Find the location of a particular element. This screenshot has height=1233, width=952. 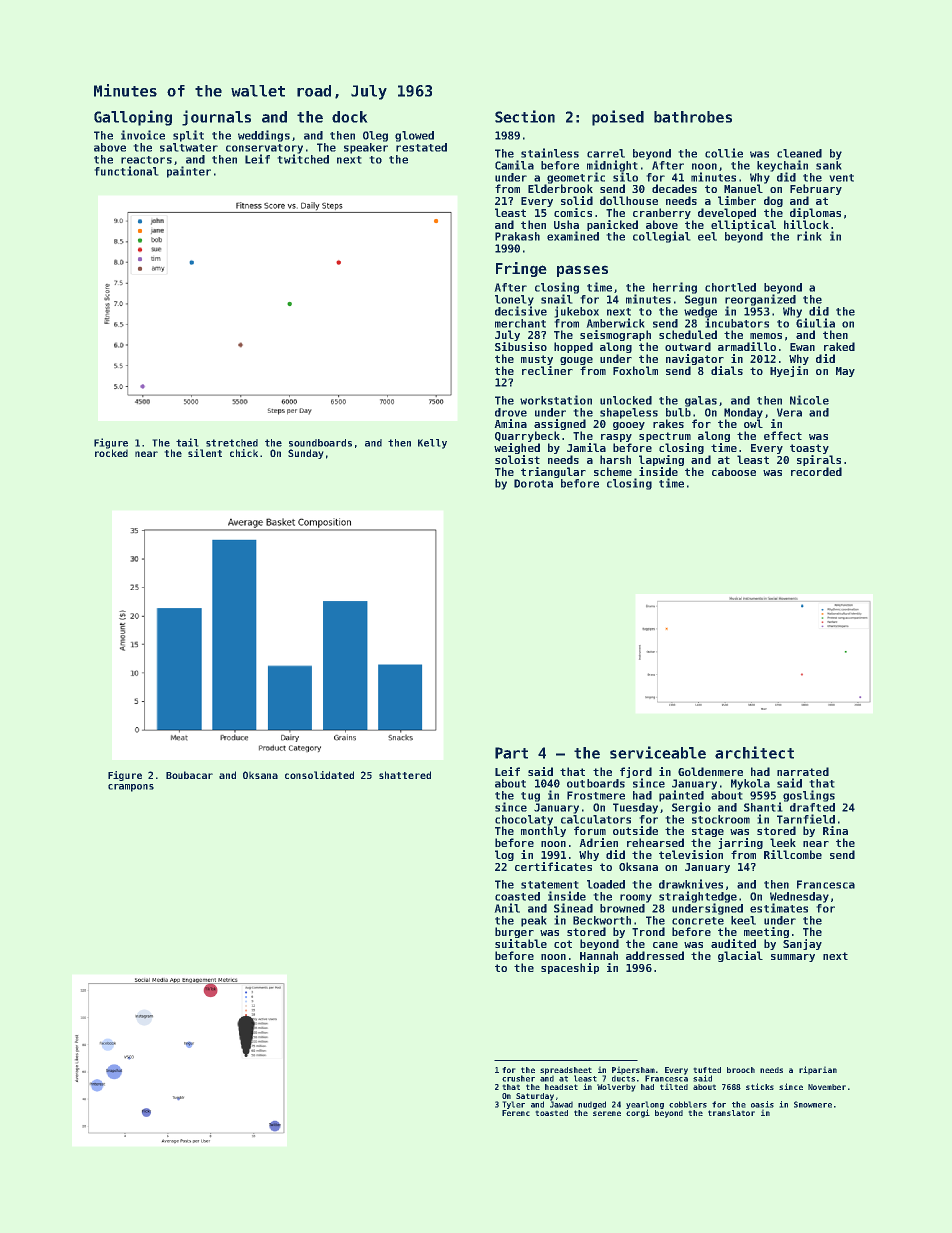

Tyler is located at coordinates (514, 1105).
